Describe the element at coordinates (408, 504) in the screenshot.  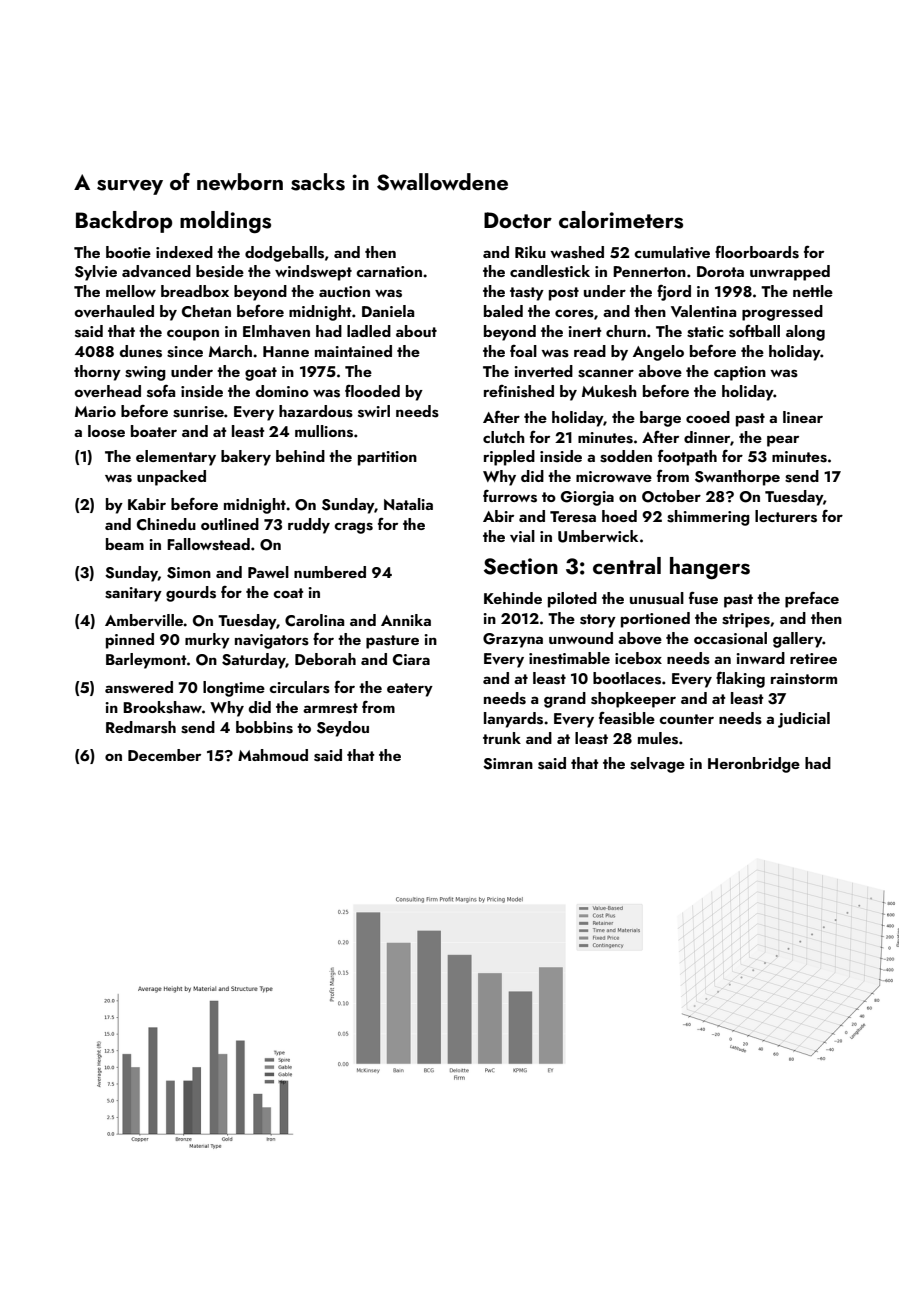
I see `Natalia` at that location.
